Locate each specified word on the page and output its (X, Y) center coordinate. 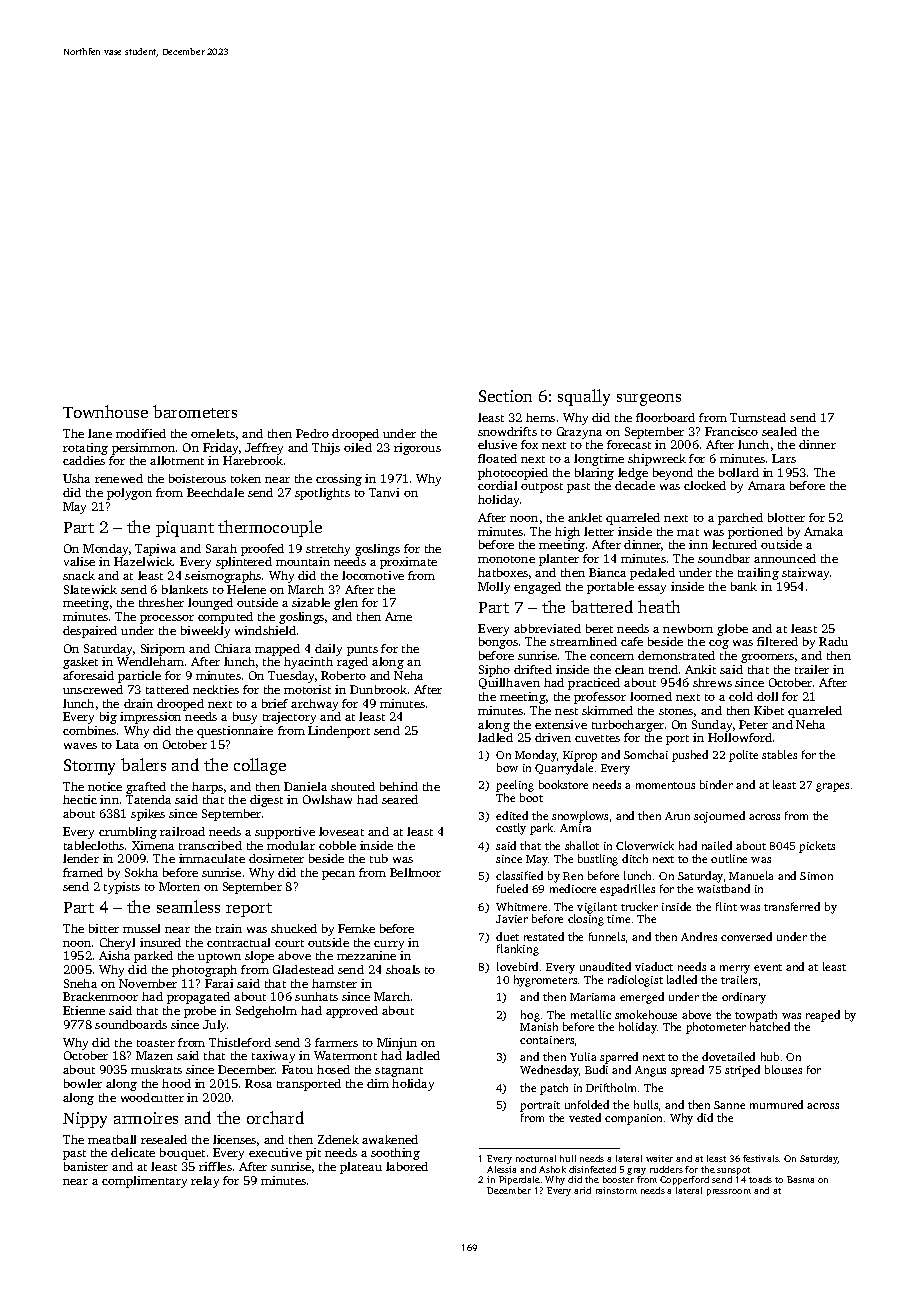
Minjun (397, 1044)
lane (100, 433)
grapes (832, 787)
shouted (353, 786)
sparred (619, 1058)
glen (346, 604)
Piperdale (519, 1180)
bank (744, 586)
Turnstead (758, 417)
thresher (161, 602)
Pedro (312, 433)
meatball (112, 1139)
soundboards (131, 1024)
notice (105, 786)
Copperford (684, 1180)
